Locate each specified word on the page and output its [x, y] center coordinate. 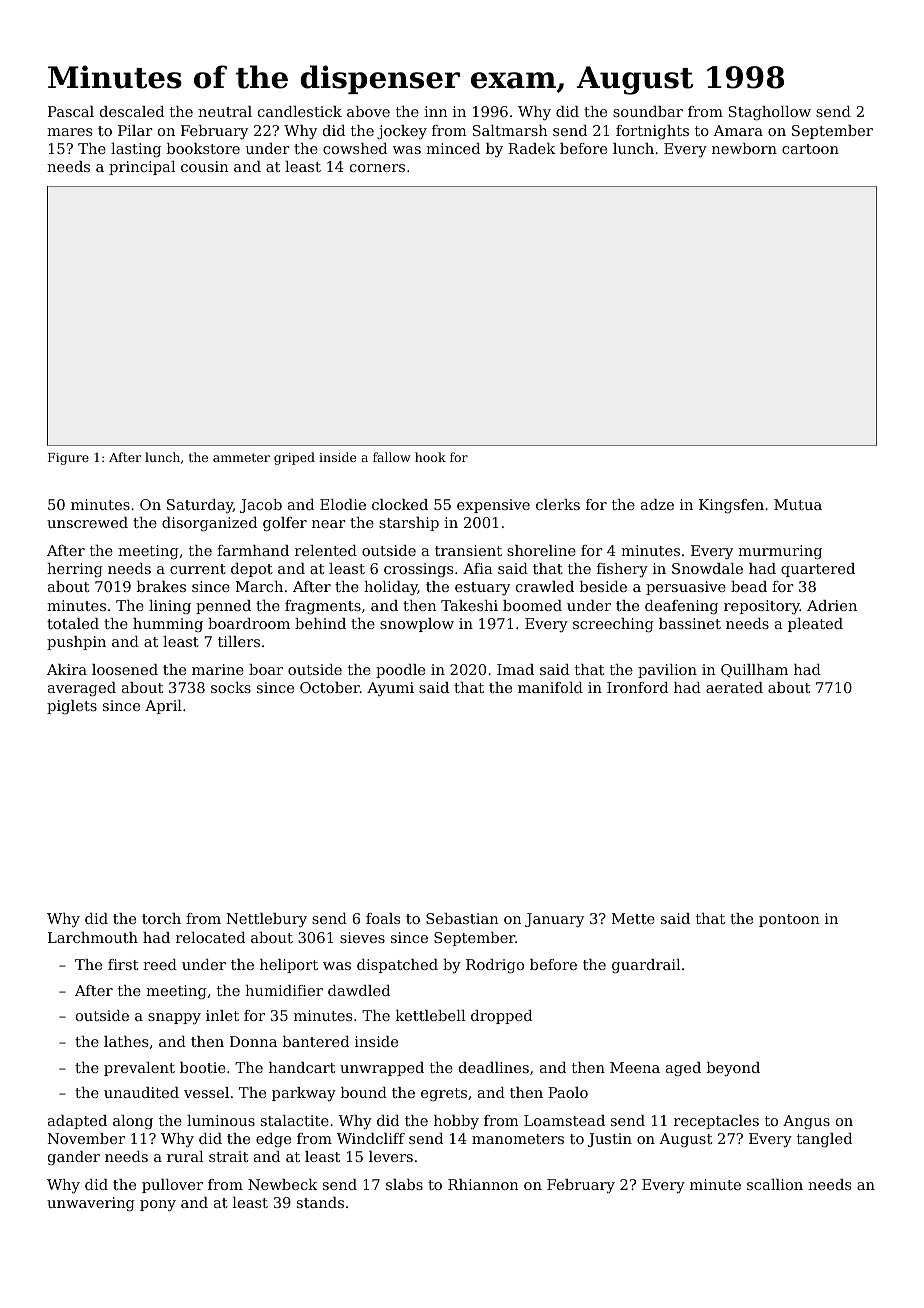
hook [430, 457]
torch [161, 918]
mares [69, 132]
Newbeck [282, 1184]
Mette [633, 918]
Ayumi [390, 689]
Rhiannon [483, 1184]
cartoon [810, 149]
